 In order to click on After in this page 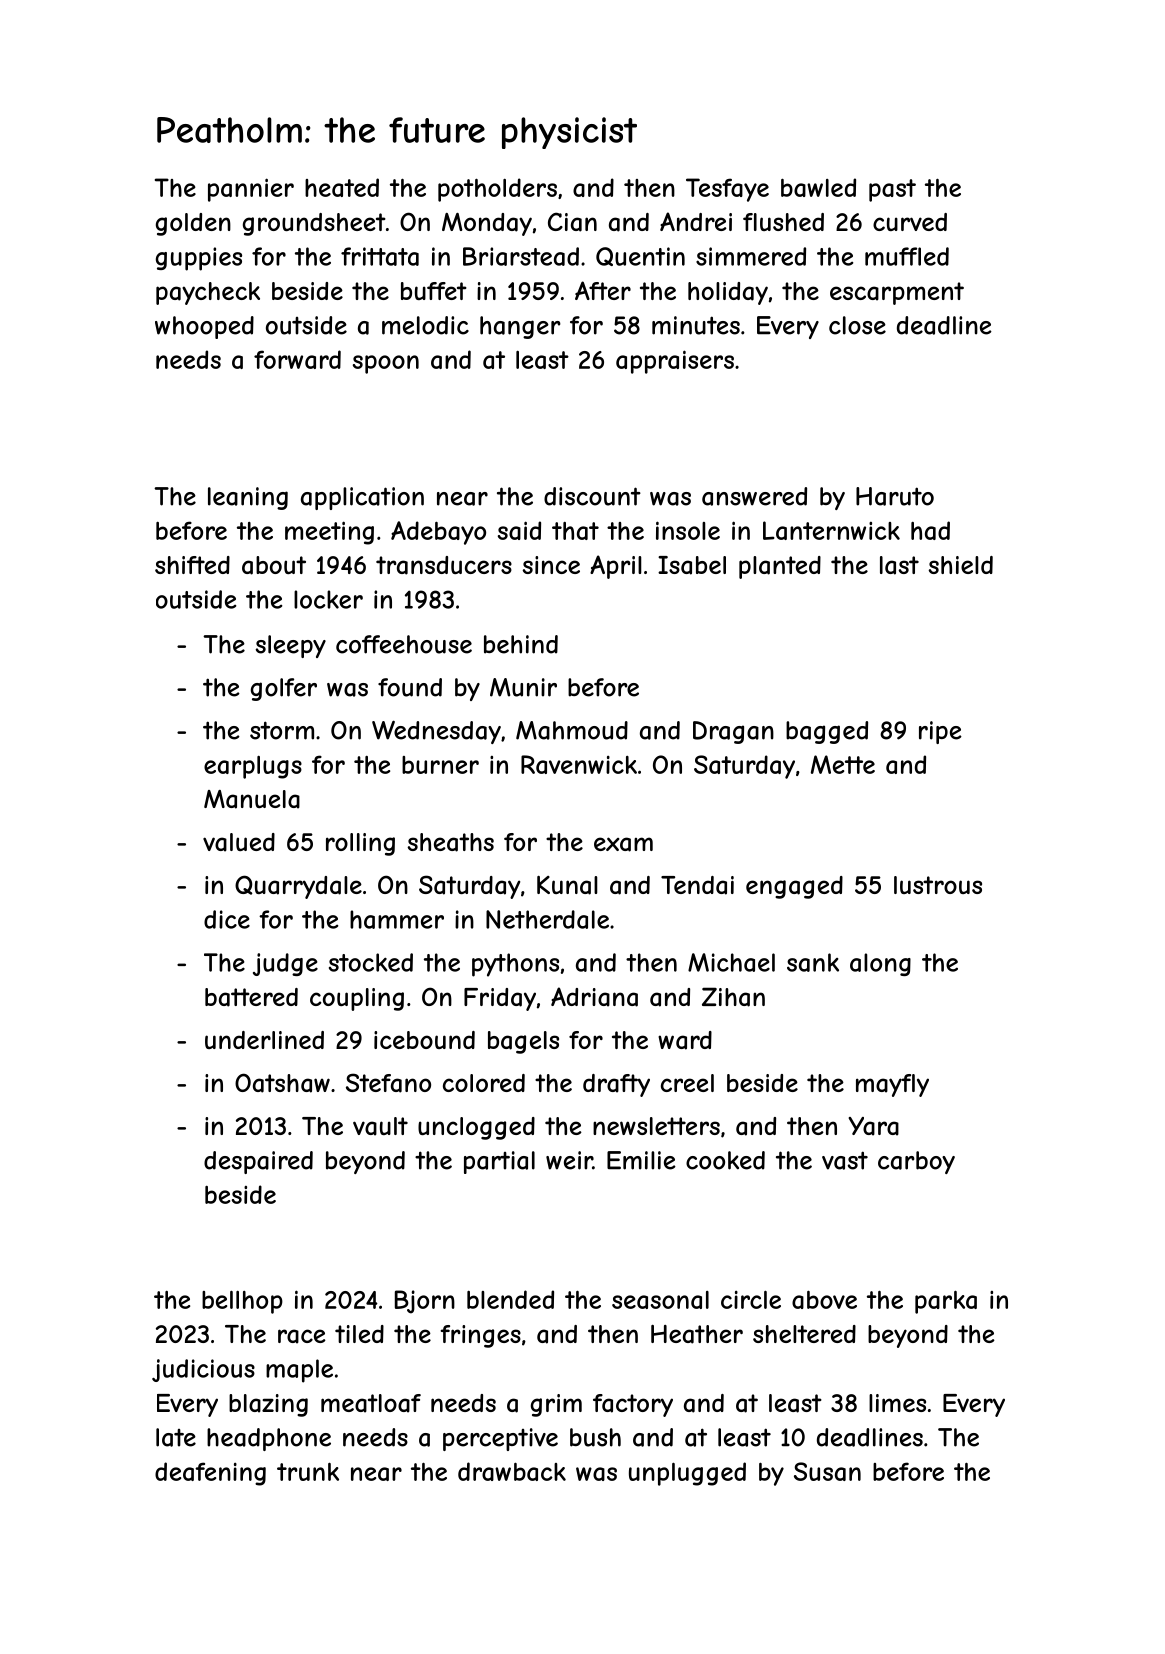, I will do `click(603, 290)`.
